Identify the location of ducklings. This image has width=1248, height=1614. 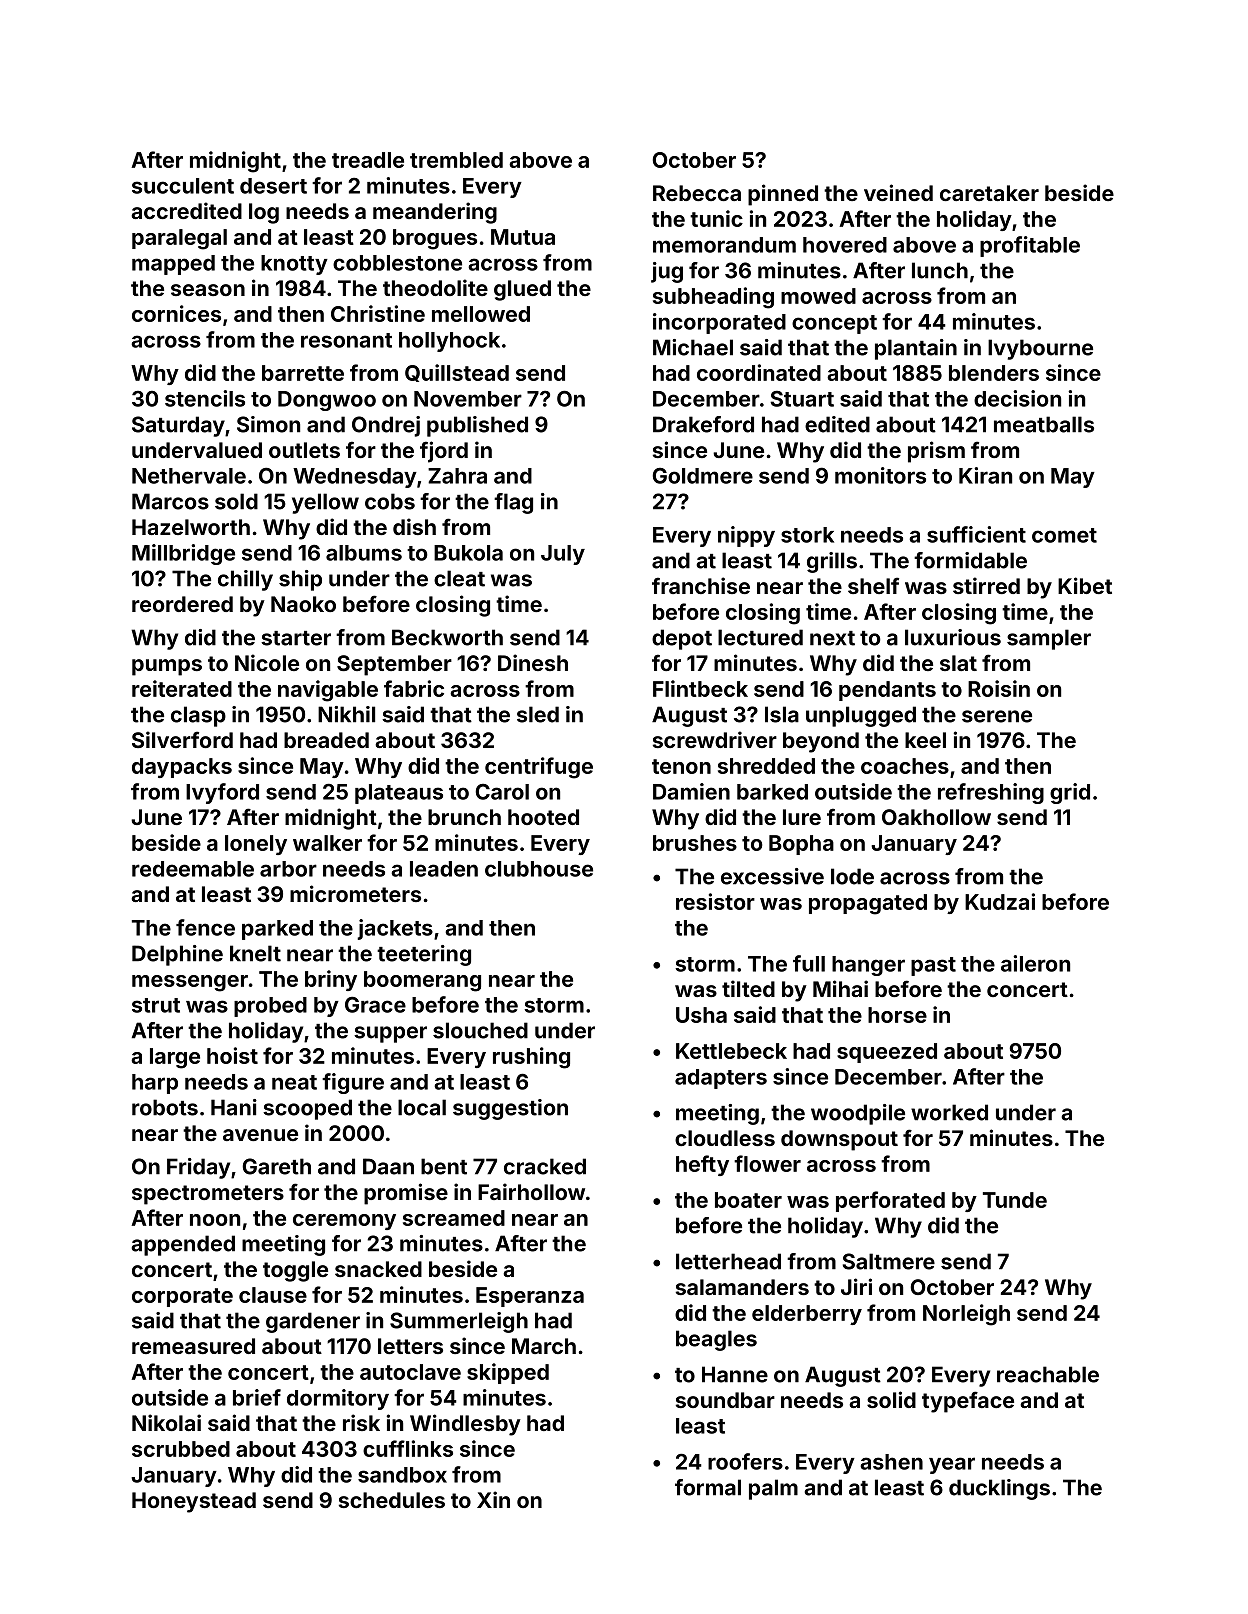
(999, 1489).
